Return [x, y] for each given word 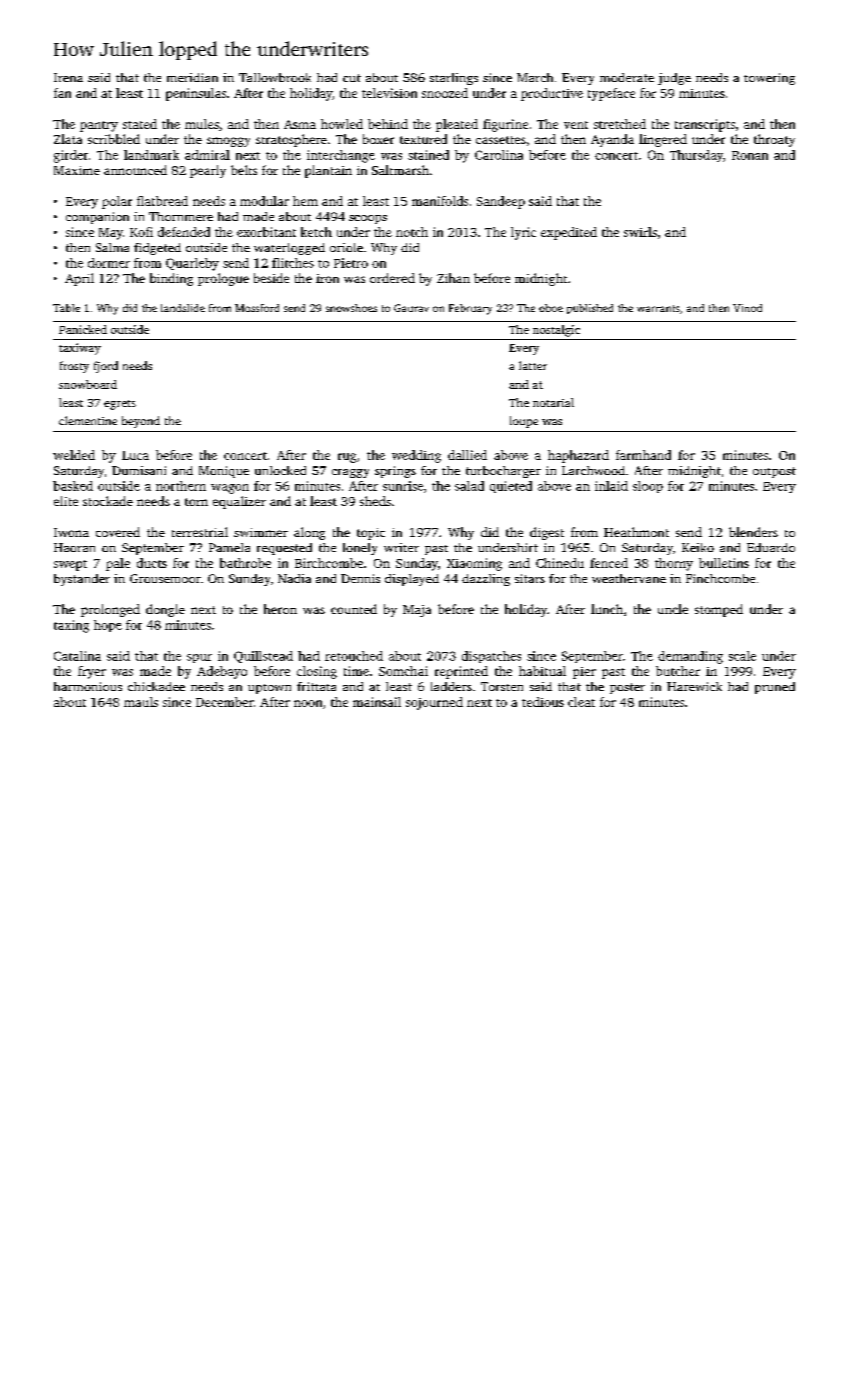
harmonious [88, 686]
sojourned [434, 703]
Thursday [696, 156]
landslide [183, 308]
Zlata [68, 139]
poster [627, 688]
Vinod [747, 308]
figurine [505, 125]
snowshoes [351, 308]
